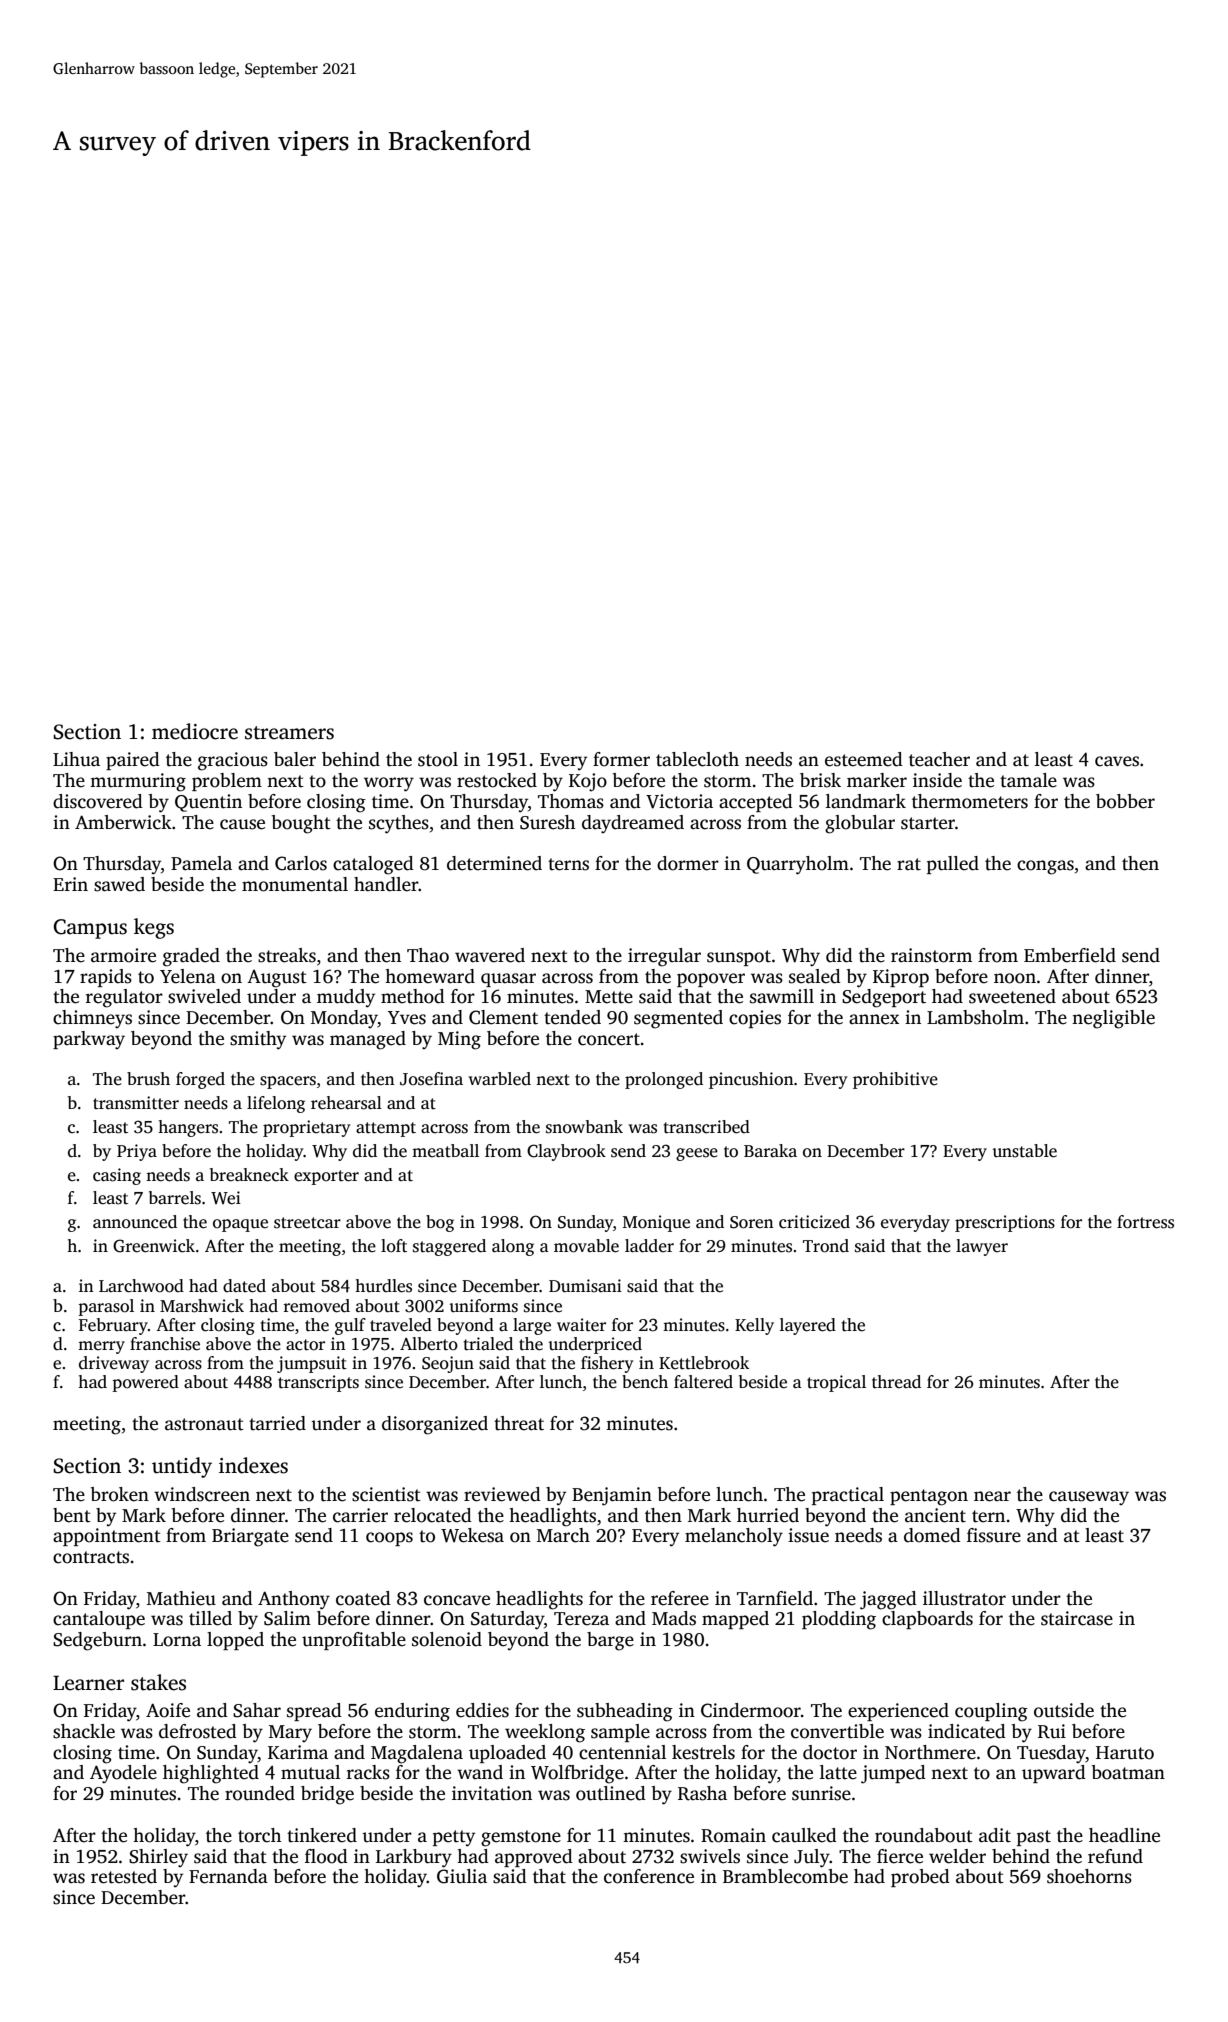 Image resolution: width=1228 pixels, height=2022 pixels. I want to click on unstable, so click(1025, 1151).
